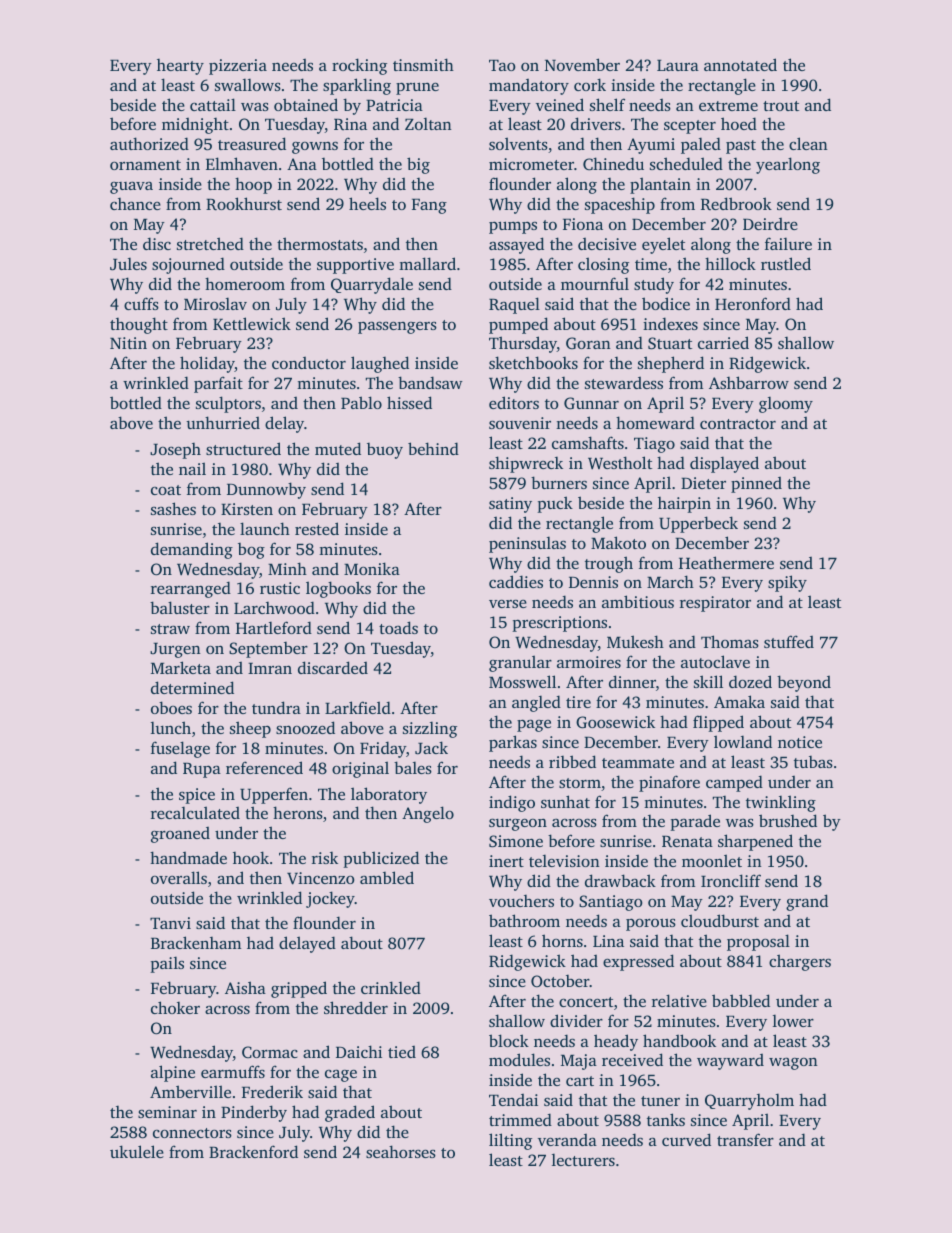 The width and height of the image is (952, 1233). Describe the element at coordinates (195, 812) in the image. I see `recalculated` at that location.
